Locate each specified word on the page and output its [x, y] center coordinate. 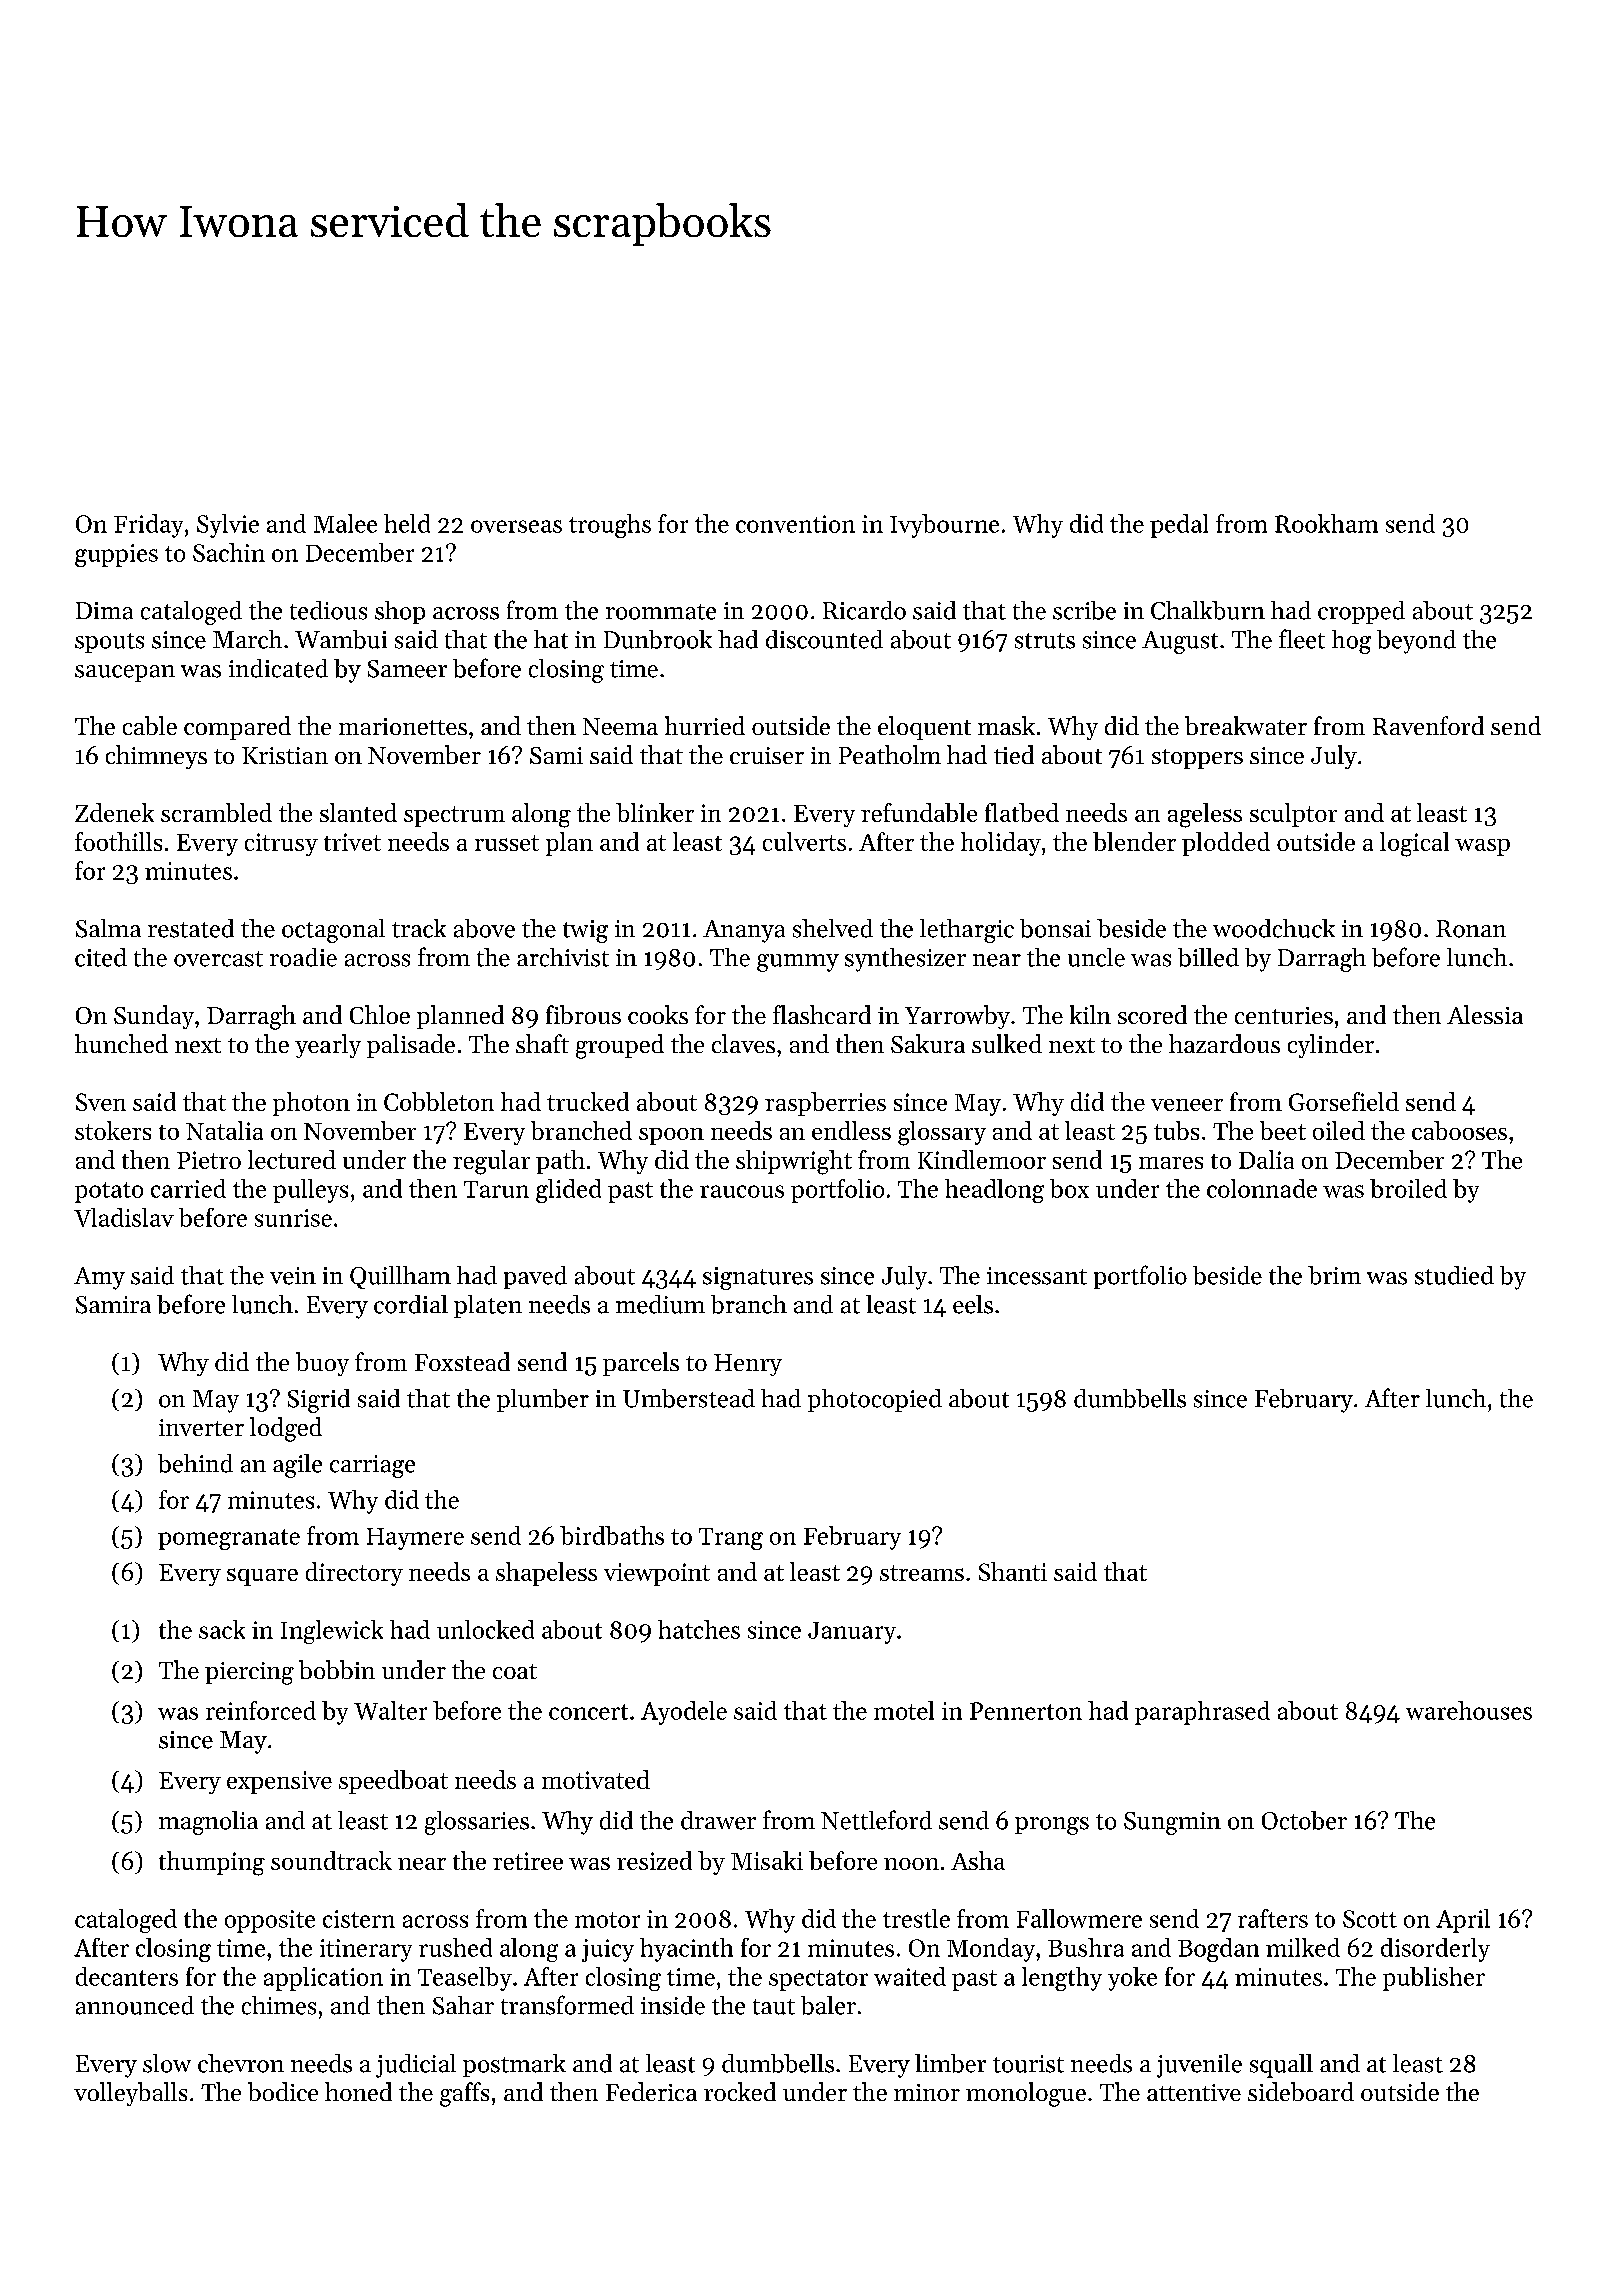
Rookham [1326, 523]
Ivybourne [944, 526]
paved [535, 1277]
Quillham [400, 1277]
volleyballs [130, 2094]
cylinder [1331, 1046]
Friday [148, 526]
